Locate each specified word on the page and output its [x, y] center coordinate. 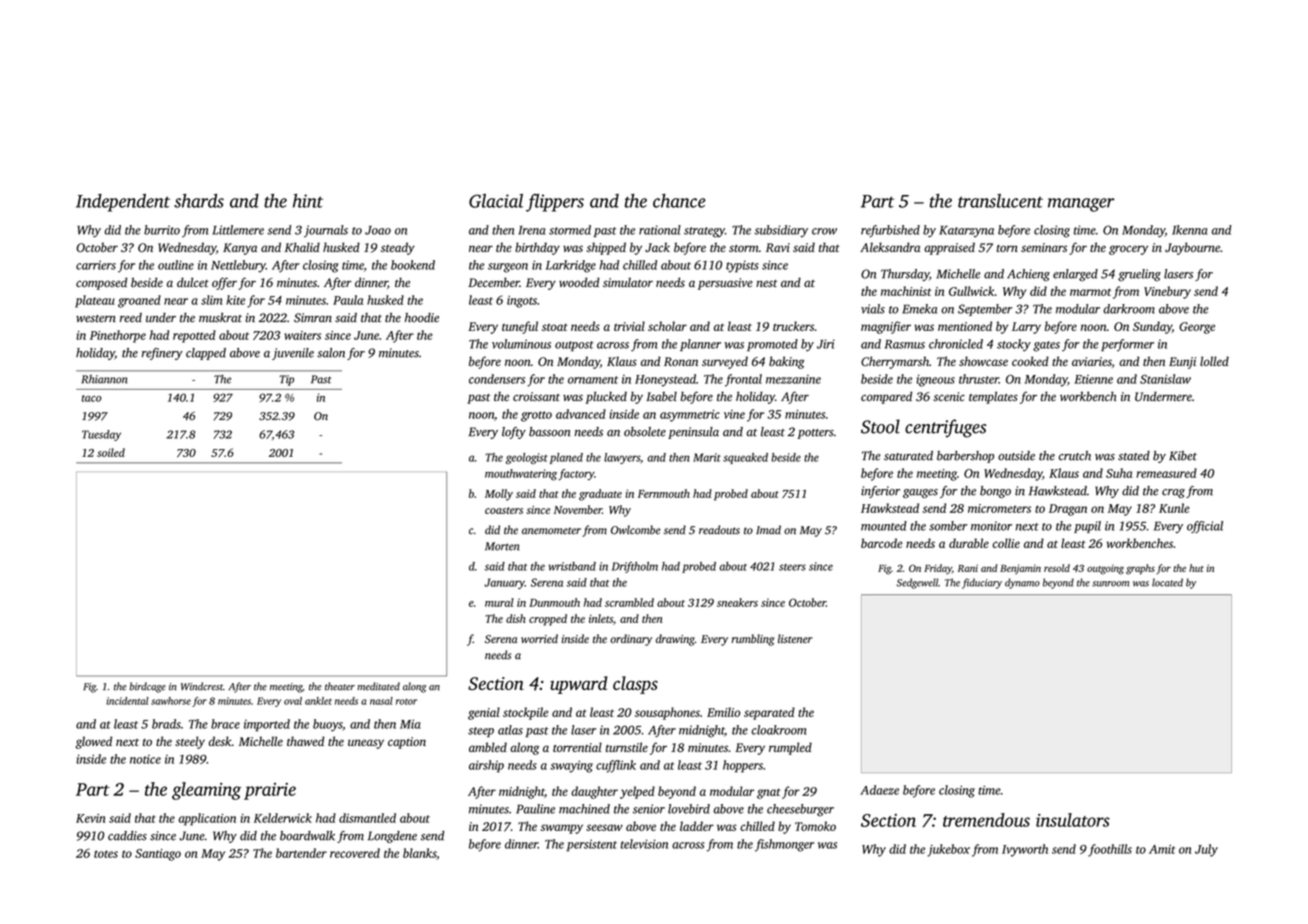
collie [1006, 543]
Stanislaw [1165, 379]
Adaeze [879, 790]
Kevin [91, 818]
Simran [313, 318]
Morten [502, 546]
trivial [629, 326]
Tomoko [815, 826]
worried [539, 638]
